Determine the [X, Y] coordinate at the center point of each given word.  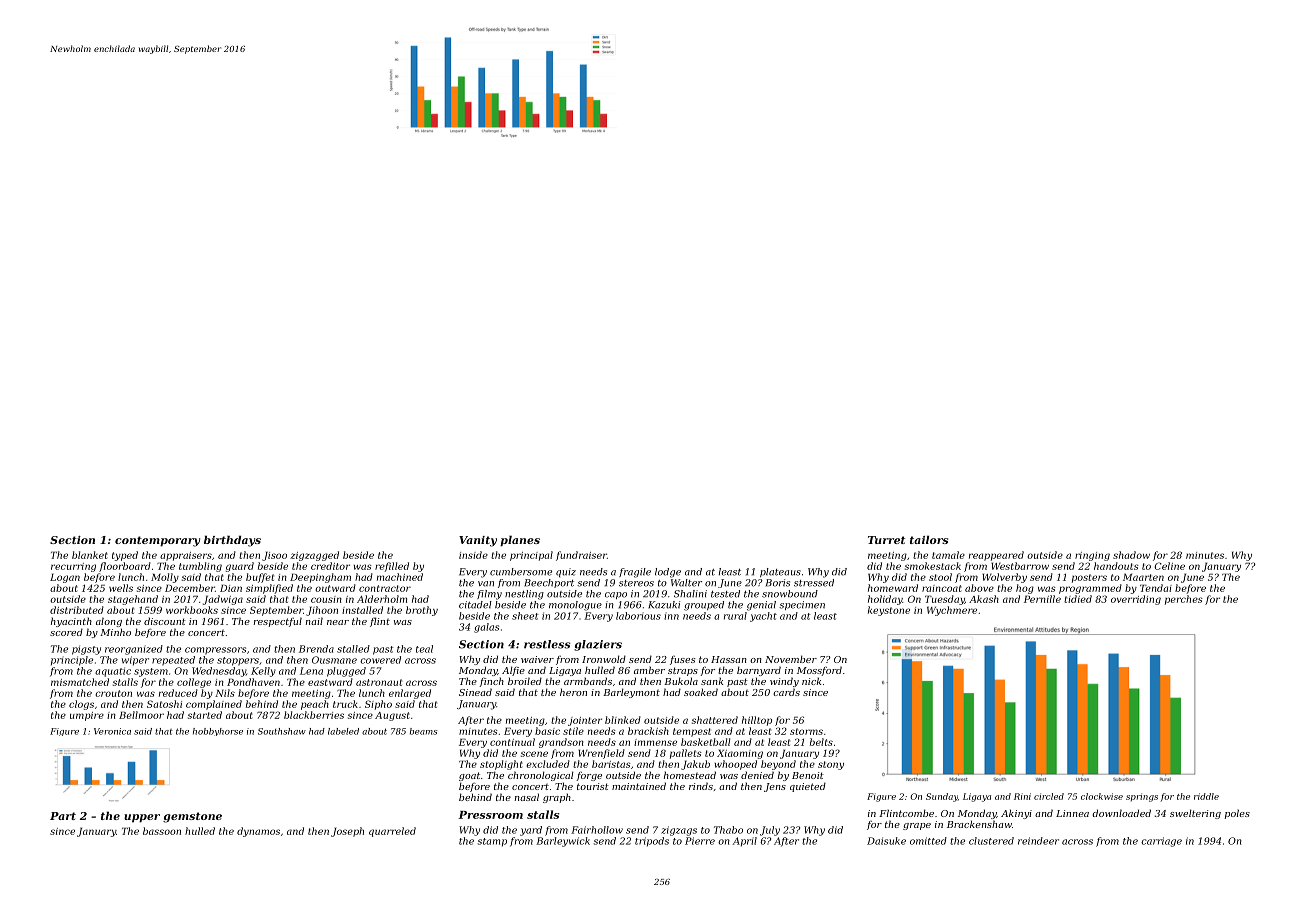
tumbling [200, 567]
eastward [330, 682]
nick [811, 681]
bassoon [162, 831]
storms [806, 731]
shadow [1131, 555]
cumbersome [521, 572]
